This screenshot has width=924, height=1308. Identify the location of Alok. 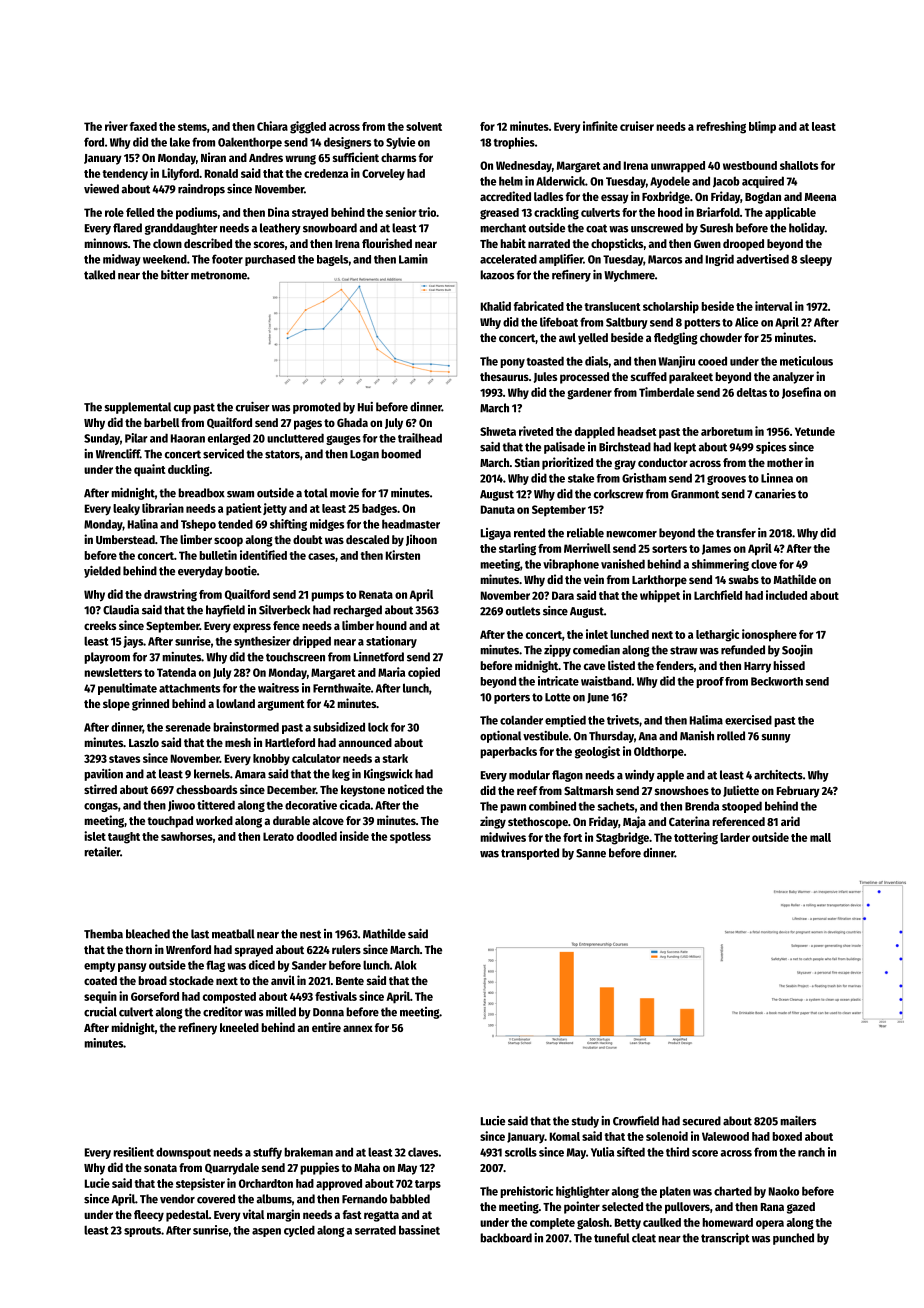
(406, 965).
